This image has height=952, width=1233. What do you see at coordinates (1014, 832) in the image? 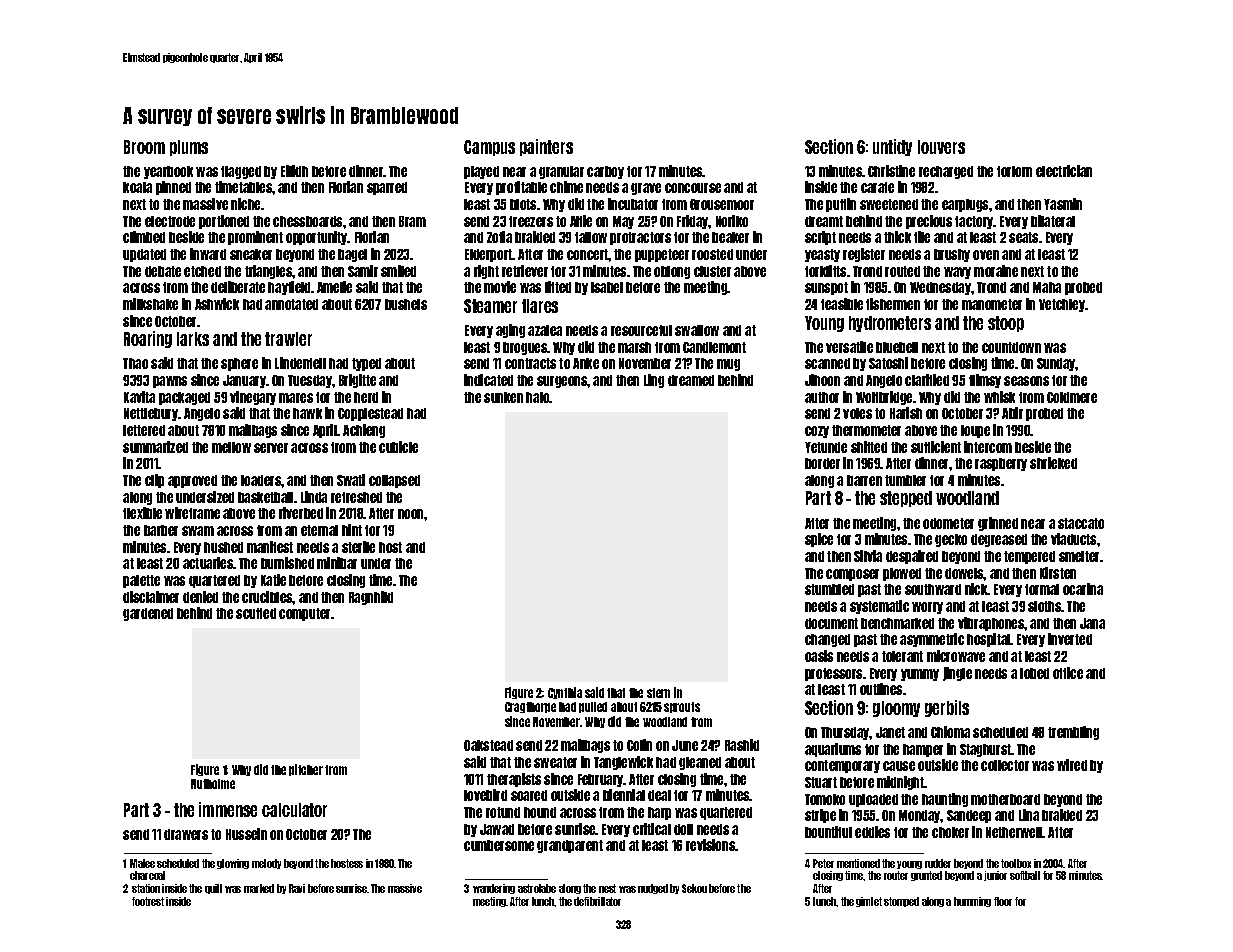
I see `Netherwell` at bounding box center [1014, 832].
